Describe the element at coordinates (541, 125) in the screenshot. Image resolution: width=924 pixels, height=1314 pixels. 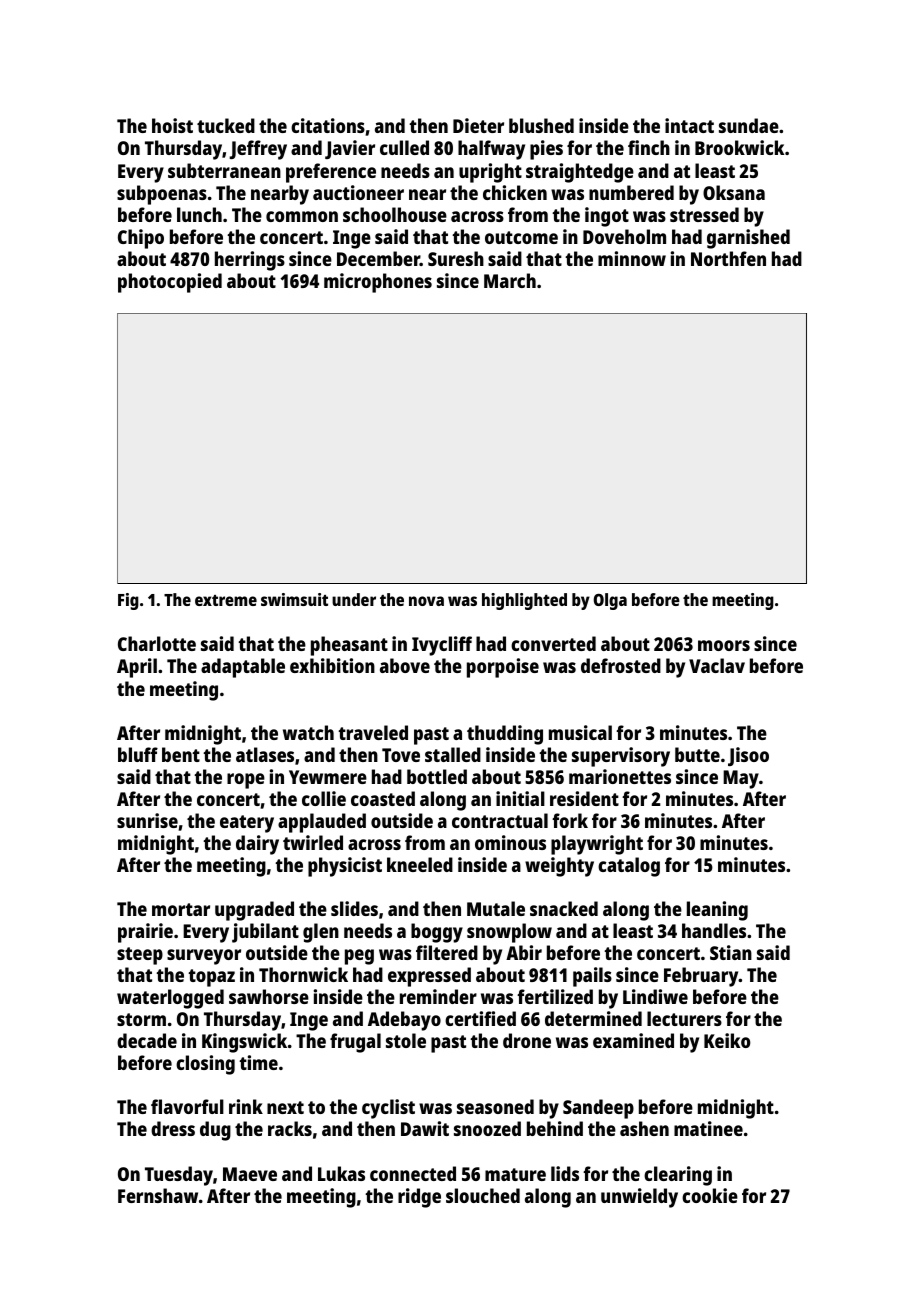
I see `blushed` at that location.
